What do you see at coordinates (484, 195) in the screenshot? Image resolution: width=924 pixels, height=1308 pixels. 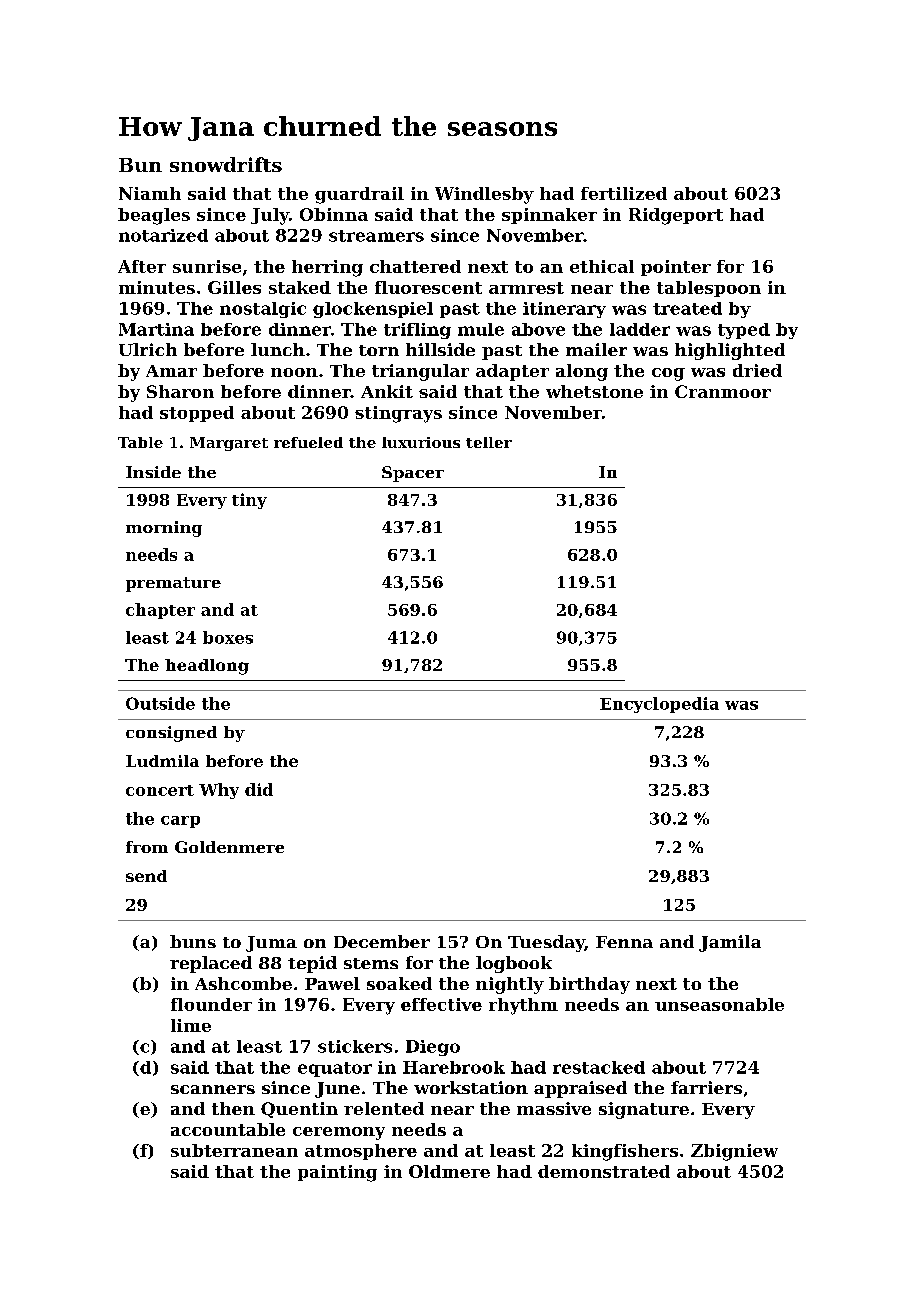 I see `Windlesby` at bounding box center [484, 195].
